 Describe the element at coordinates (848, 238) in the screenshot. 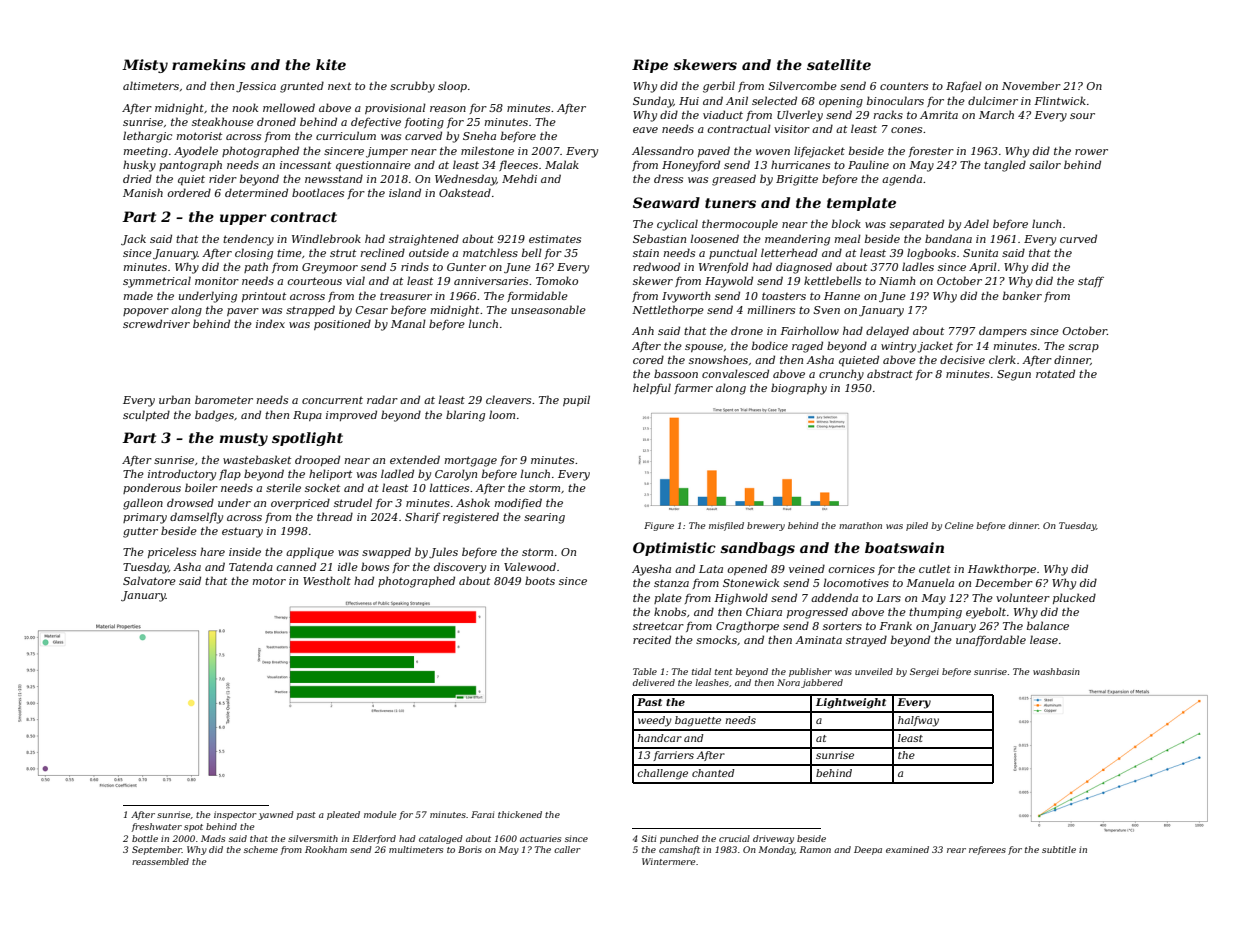

I see `meal` at that location.
